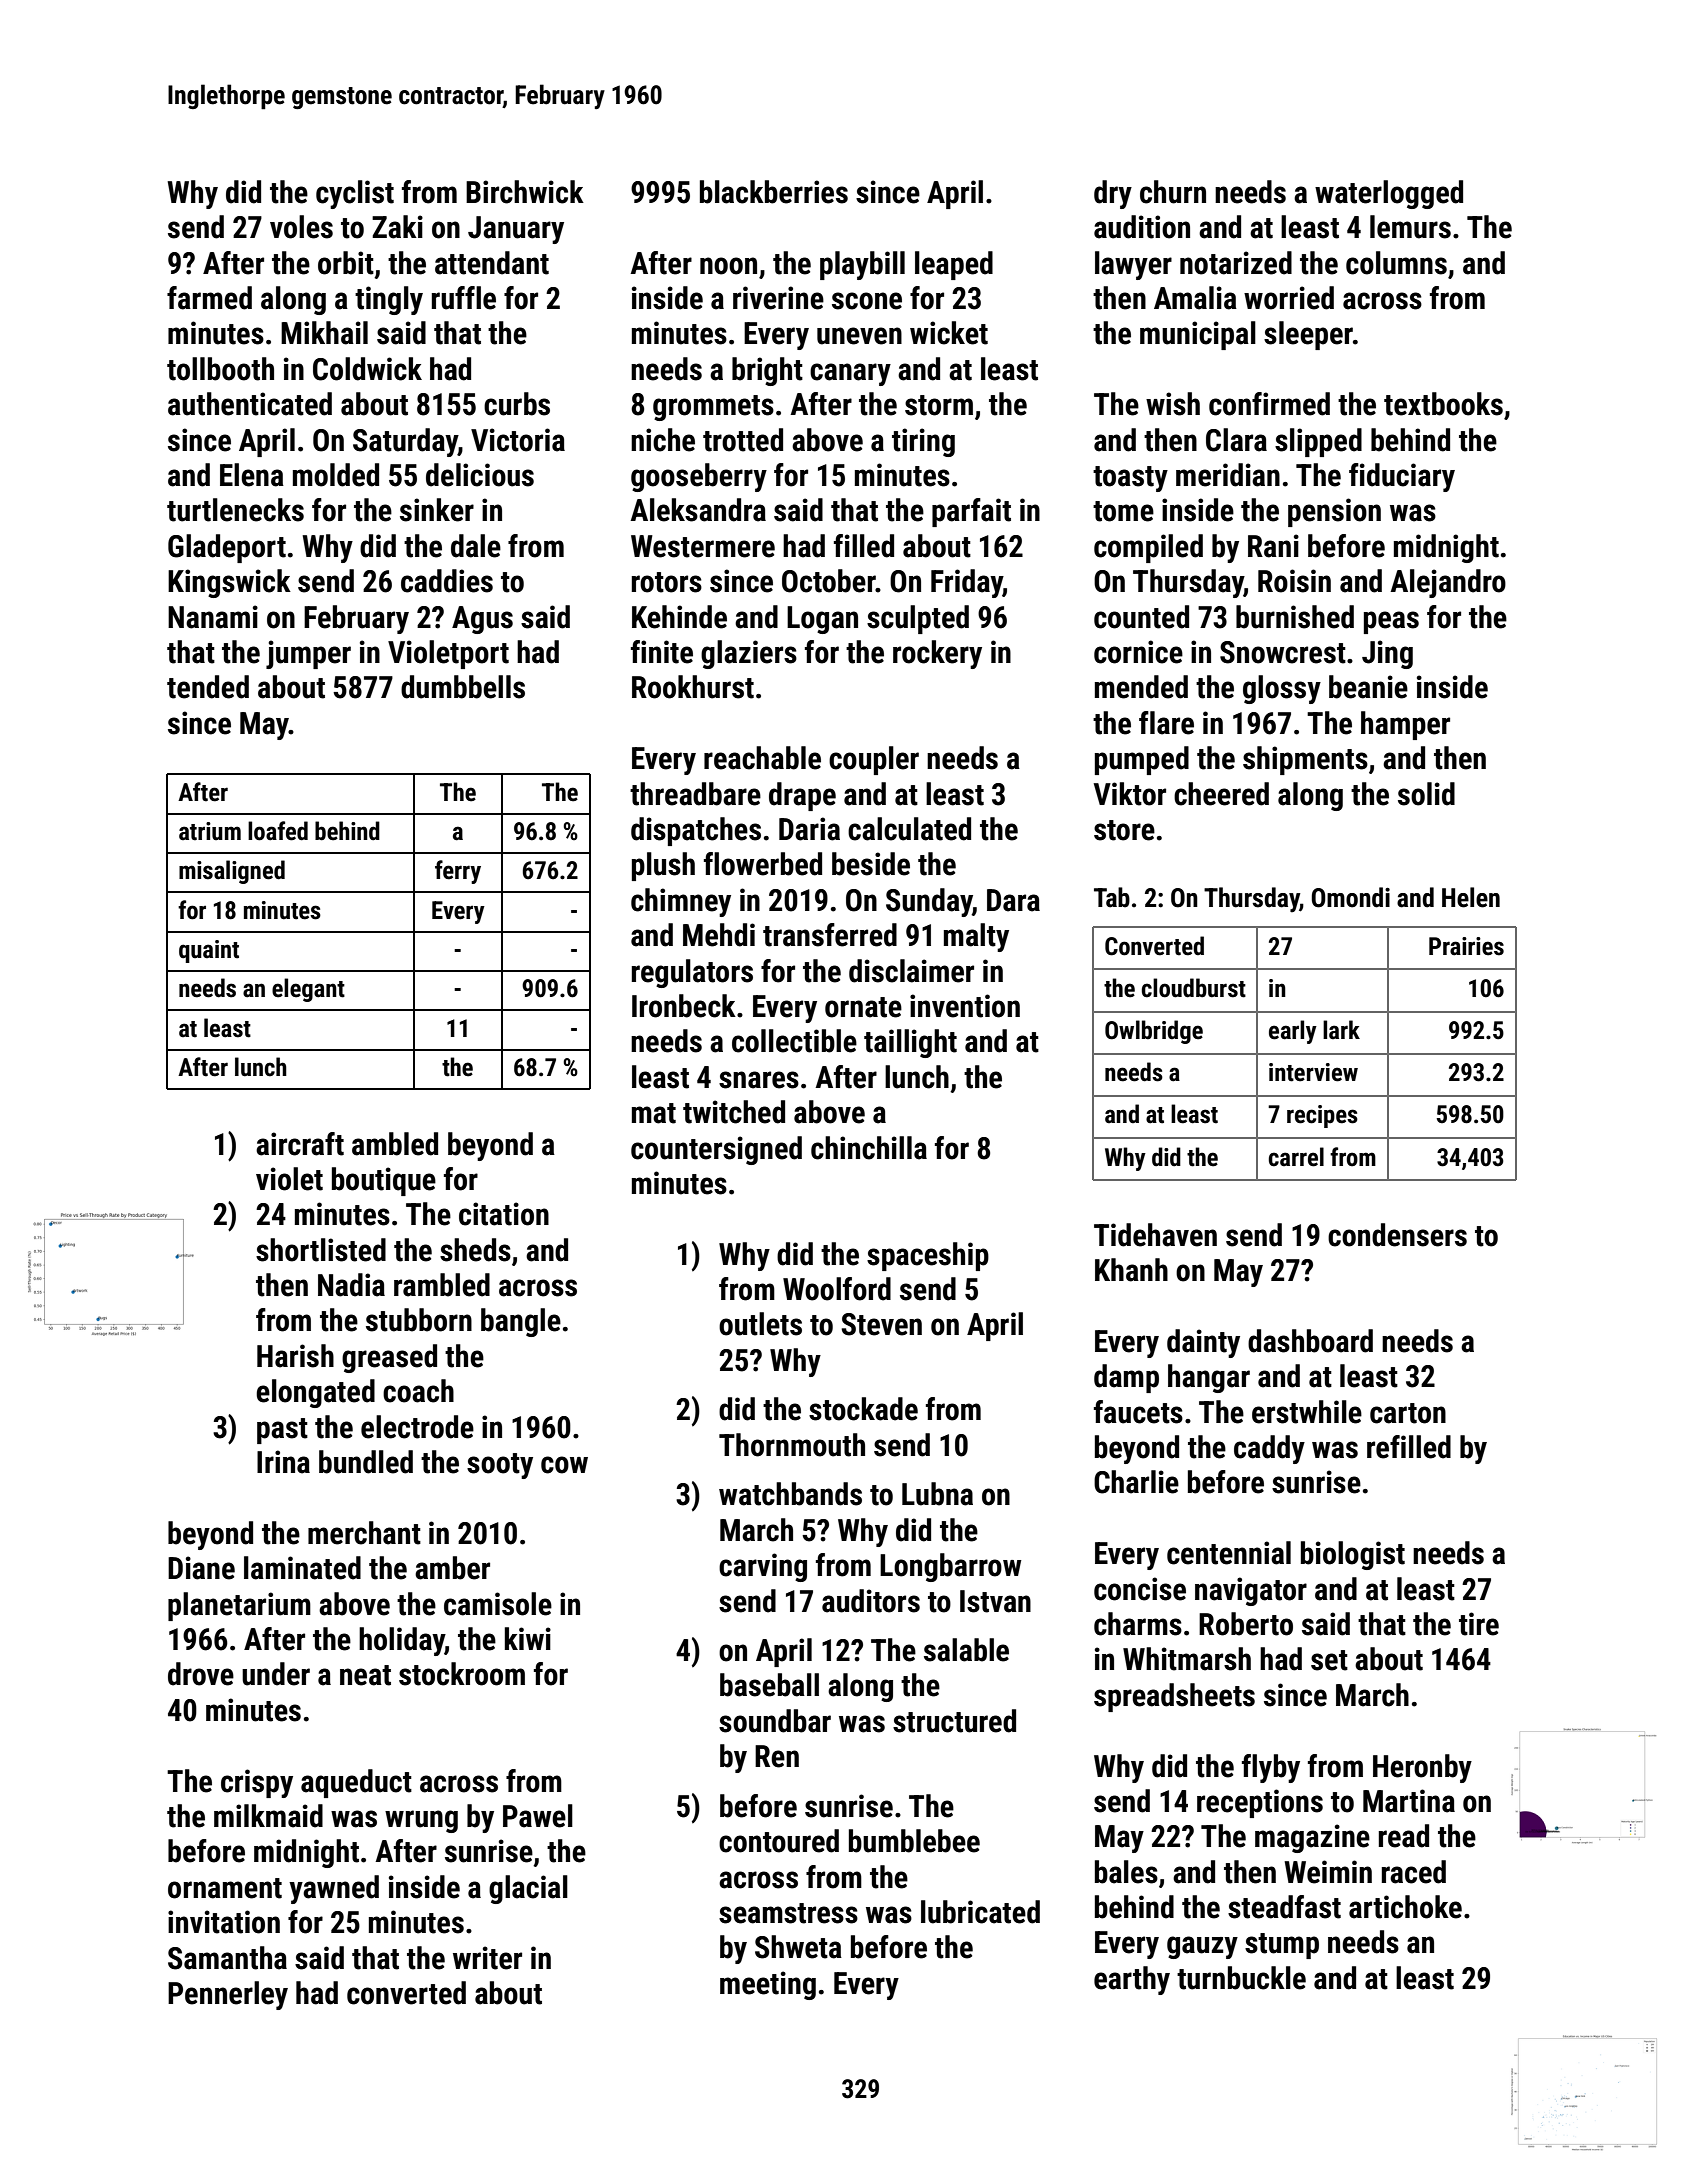 The height and width of the document is (2178, 1683). Describe the element at coordinates (728, 266) in the document. I see `noon` at that location.
